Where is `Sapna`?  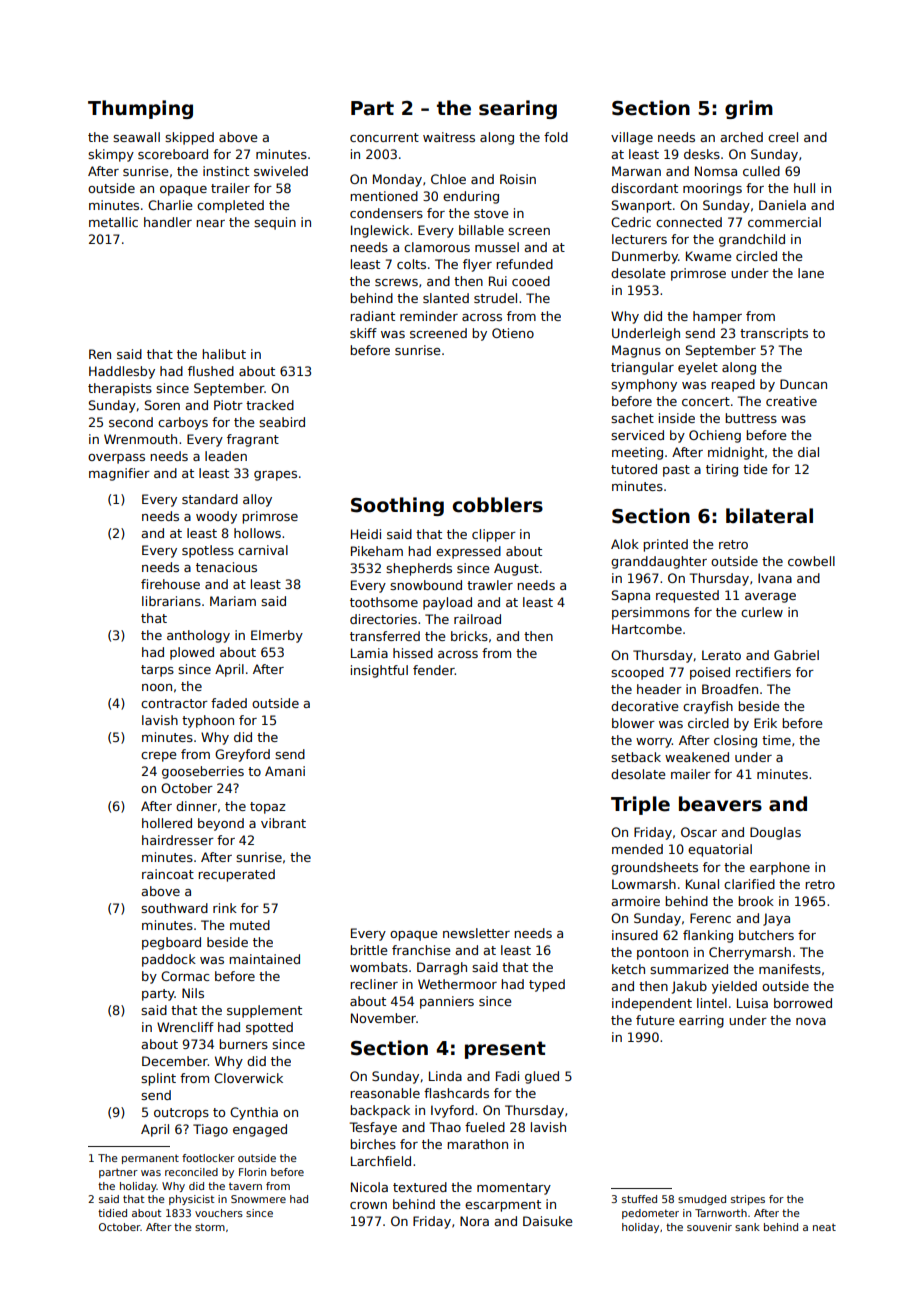
Sapna is located at coordinates (631, 596).
